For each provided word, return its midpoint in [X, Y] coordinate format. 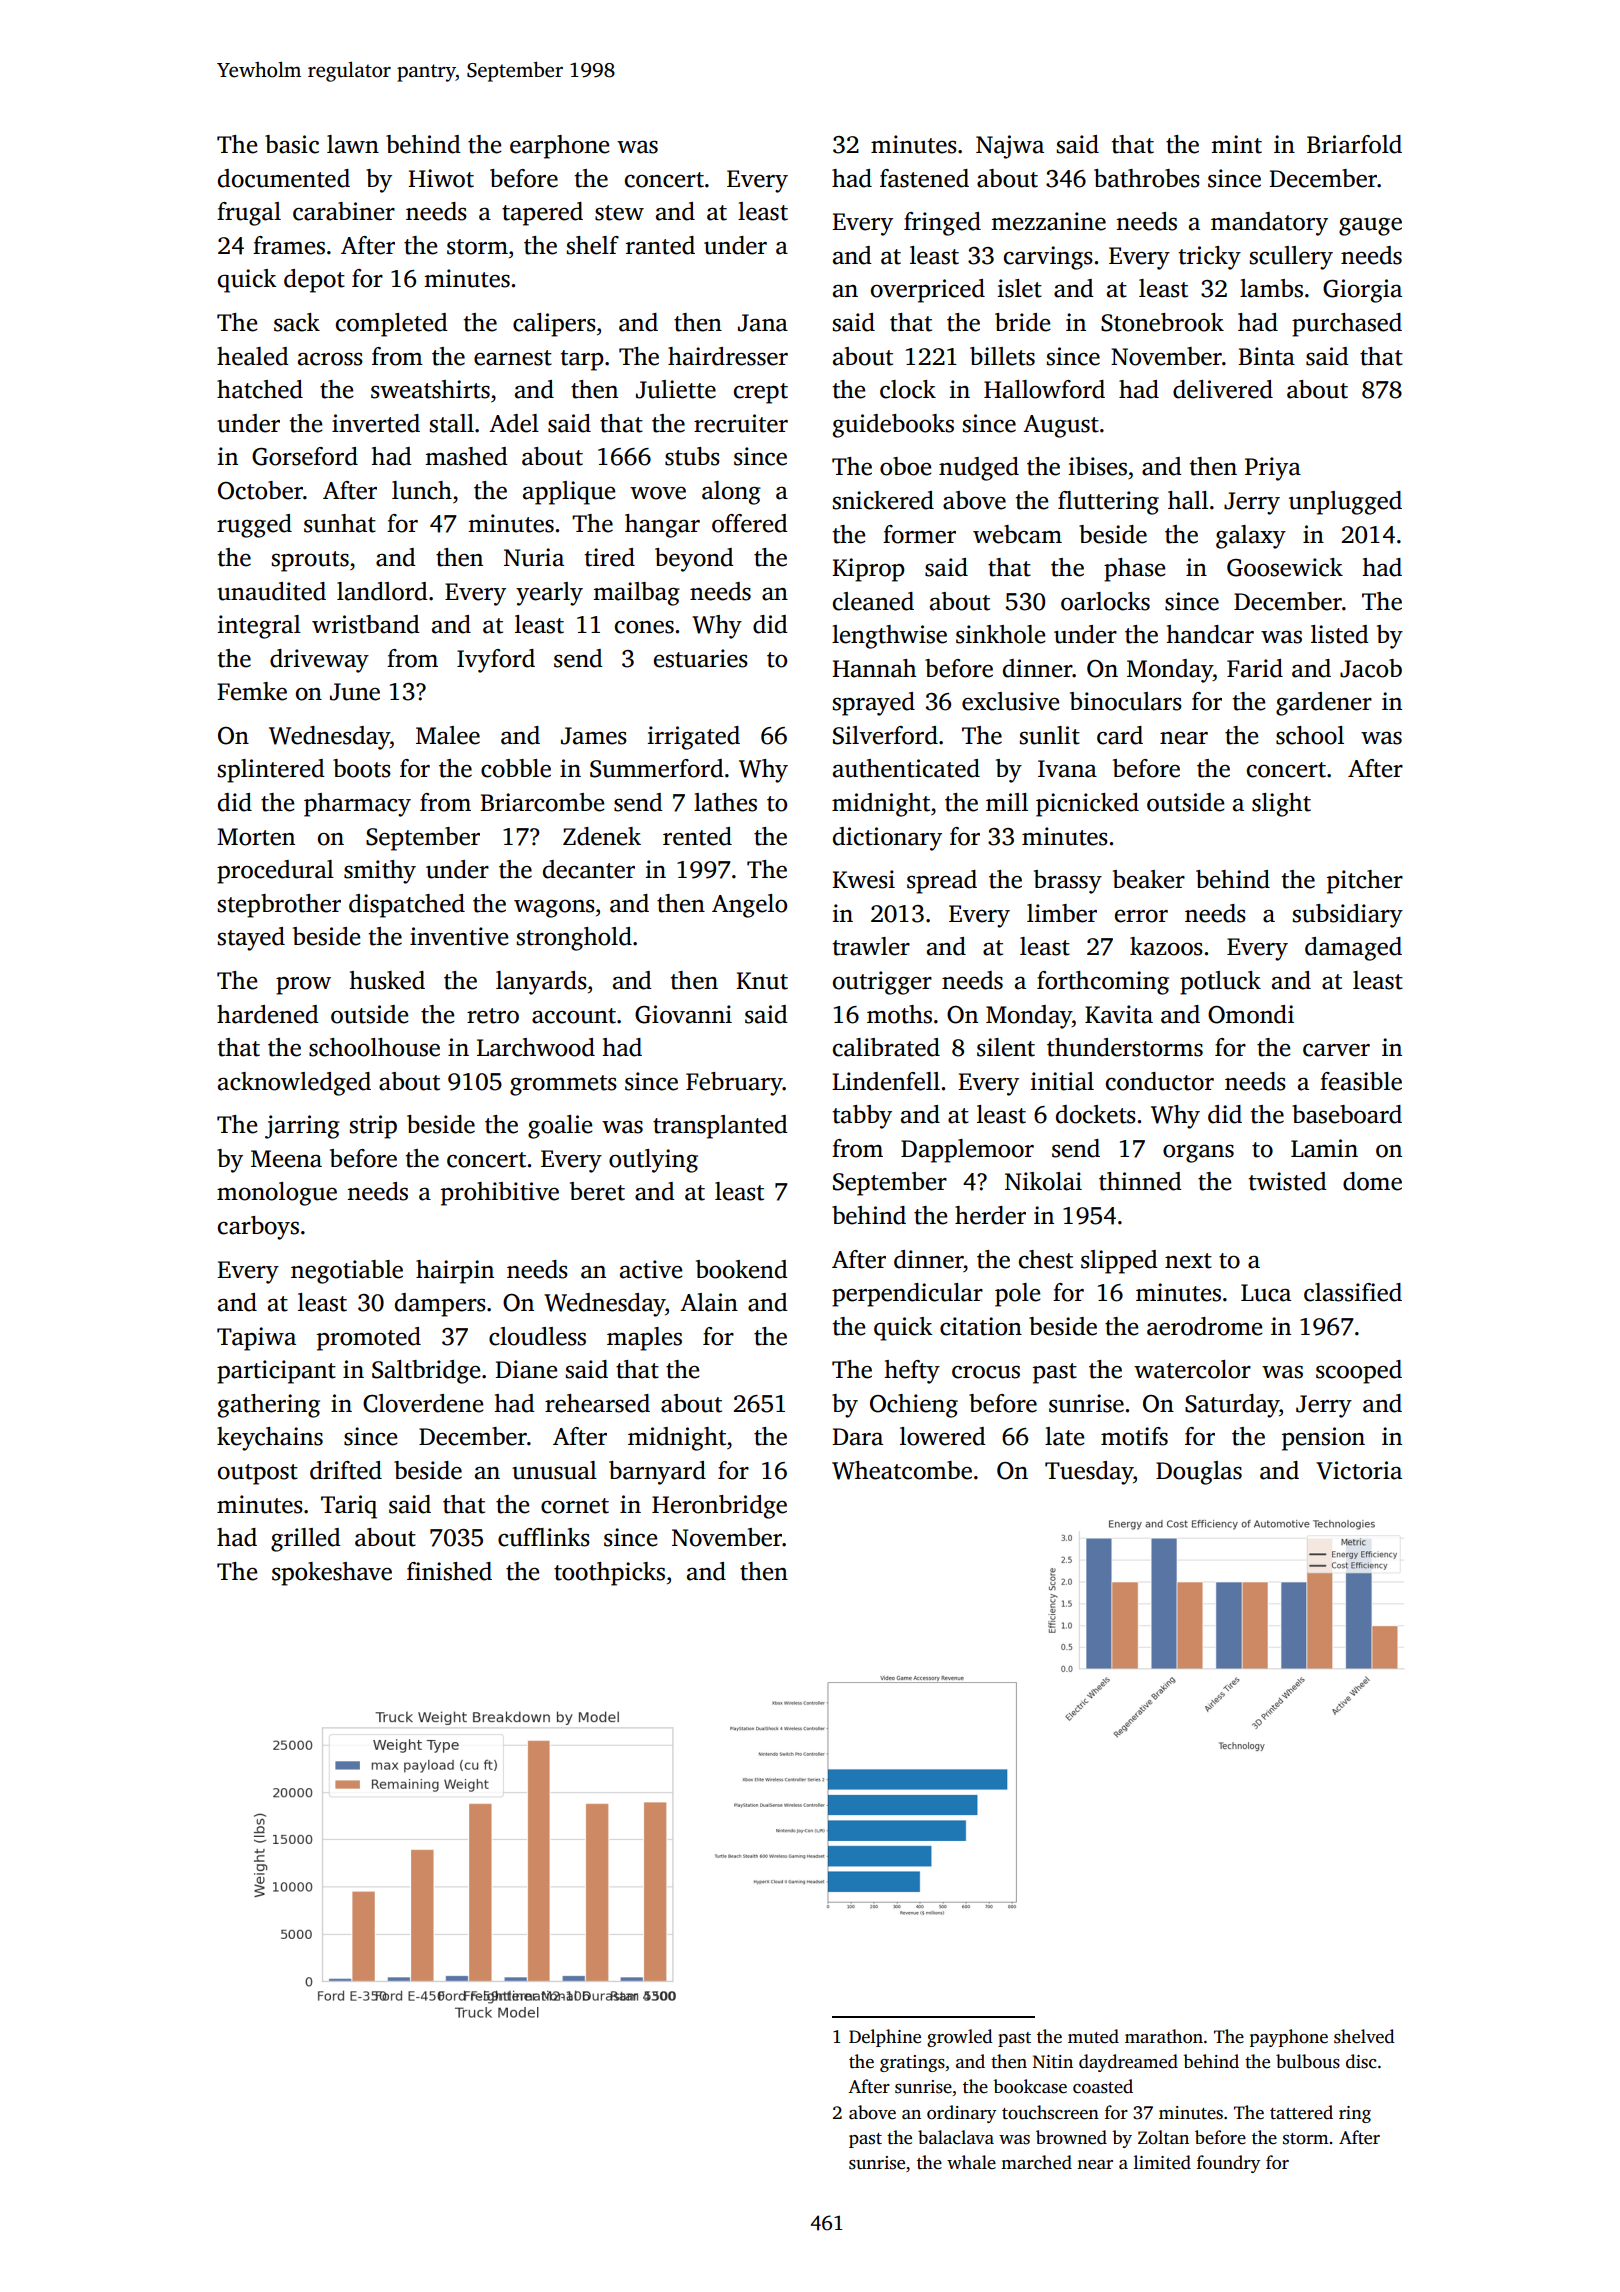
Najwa [1010, 147]
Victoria [1359, 1470]
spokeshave [332, 1574]
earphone [559, 147]
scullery [1291, 258]
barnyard [657, 1473]
